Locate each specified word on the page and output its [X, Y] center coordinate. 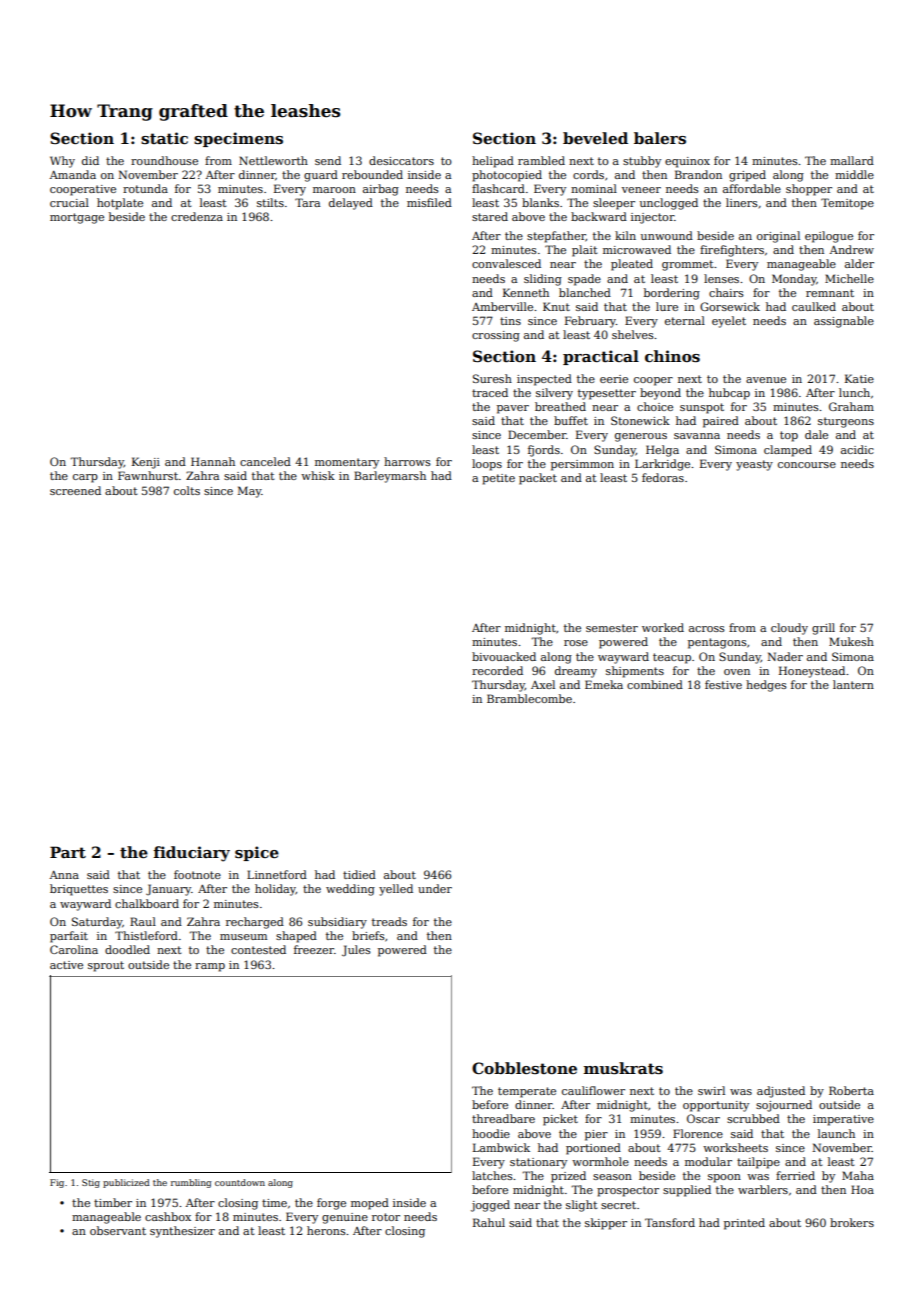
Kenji [146, 463]
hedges [766, 686]
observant [118, 1230]
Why [62, 162]
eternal [685, 320]
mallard [852, 160]
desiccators [401, 160]
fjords [544, 451]
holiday [275, 890]
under [435, 888]
